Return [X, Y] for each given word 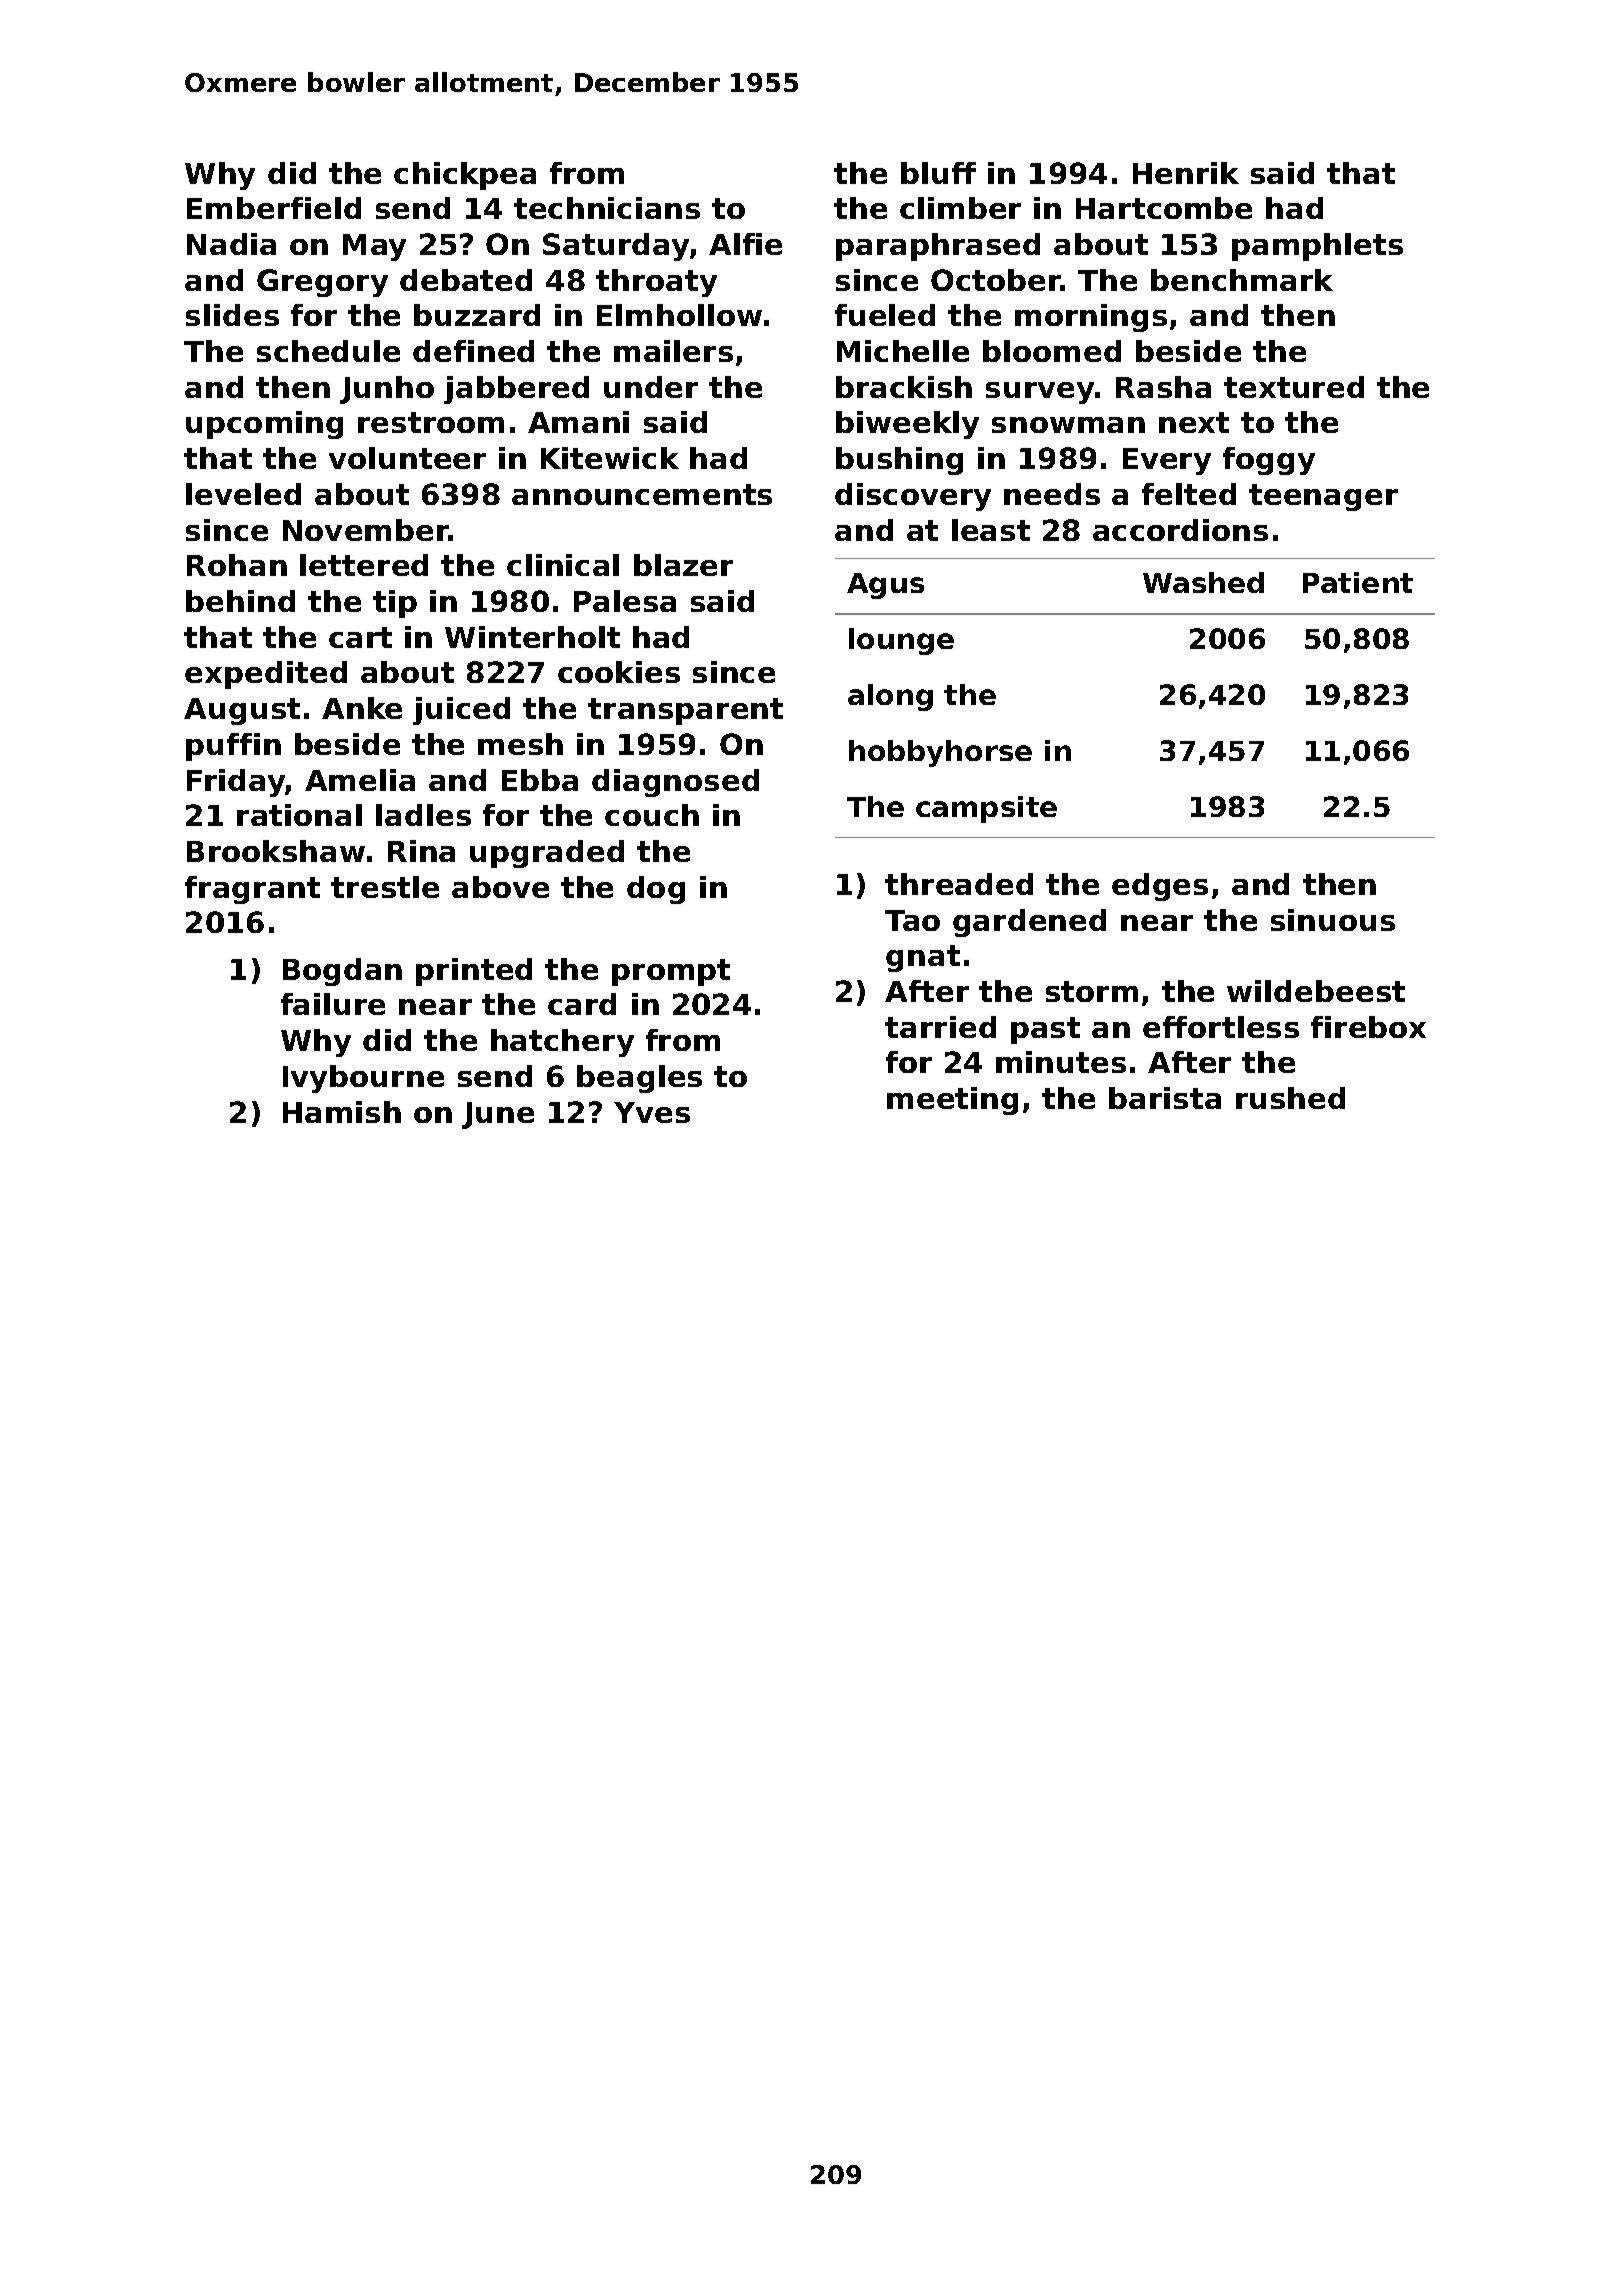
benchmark [1242, 280]
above [500, 887]
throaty [656, 283]
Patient [1358, 582]
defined [473, 351]
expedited [266, 675]
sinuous [1333, 920]
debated [466, 280]
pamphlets [1317, 247]
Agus [885, 586]
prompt [671, 972]
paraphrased [938, 247]
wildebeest [1316, 991]
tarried [940, 1027]
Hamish [342, 1112]
